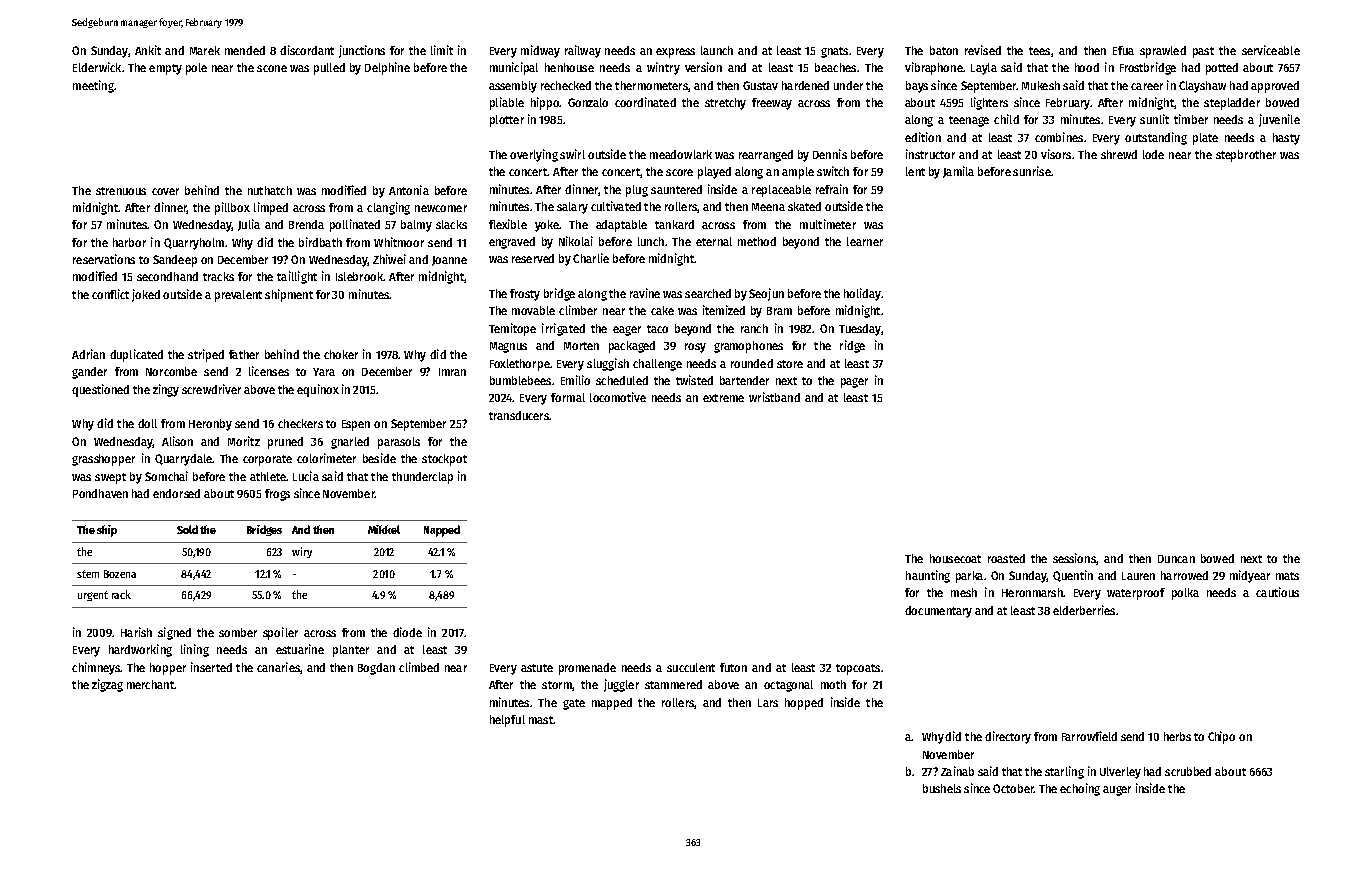 The height and width of the page is (887, 1372). Describe the element at coordinates (760, 85) in the page. I see `Gustav` at that location.
